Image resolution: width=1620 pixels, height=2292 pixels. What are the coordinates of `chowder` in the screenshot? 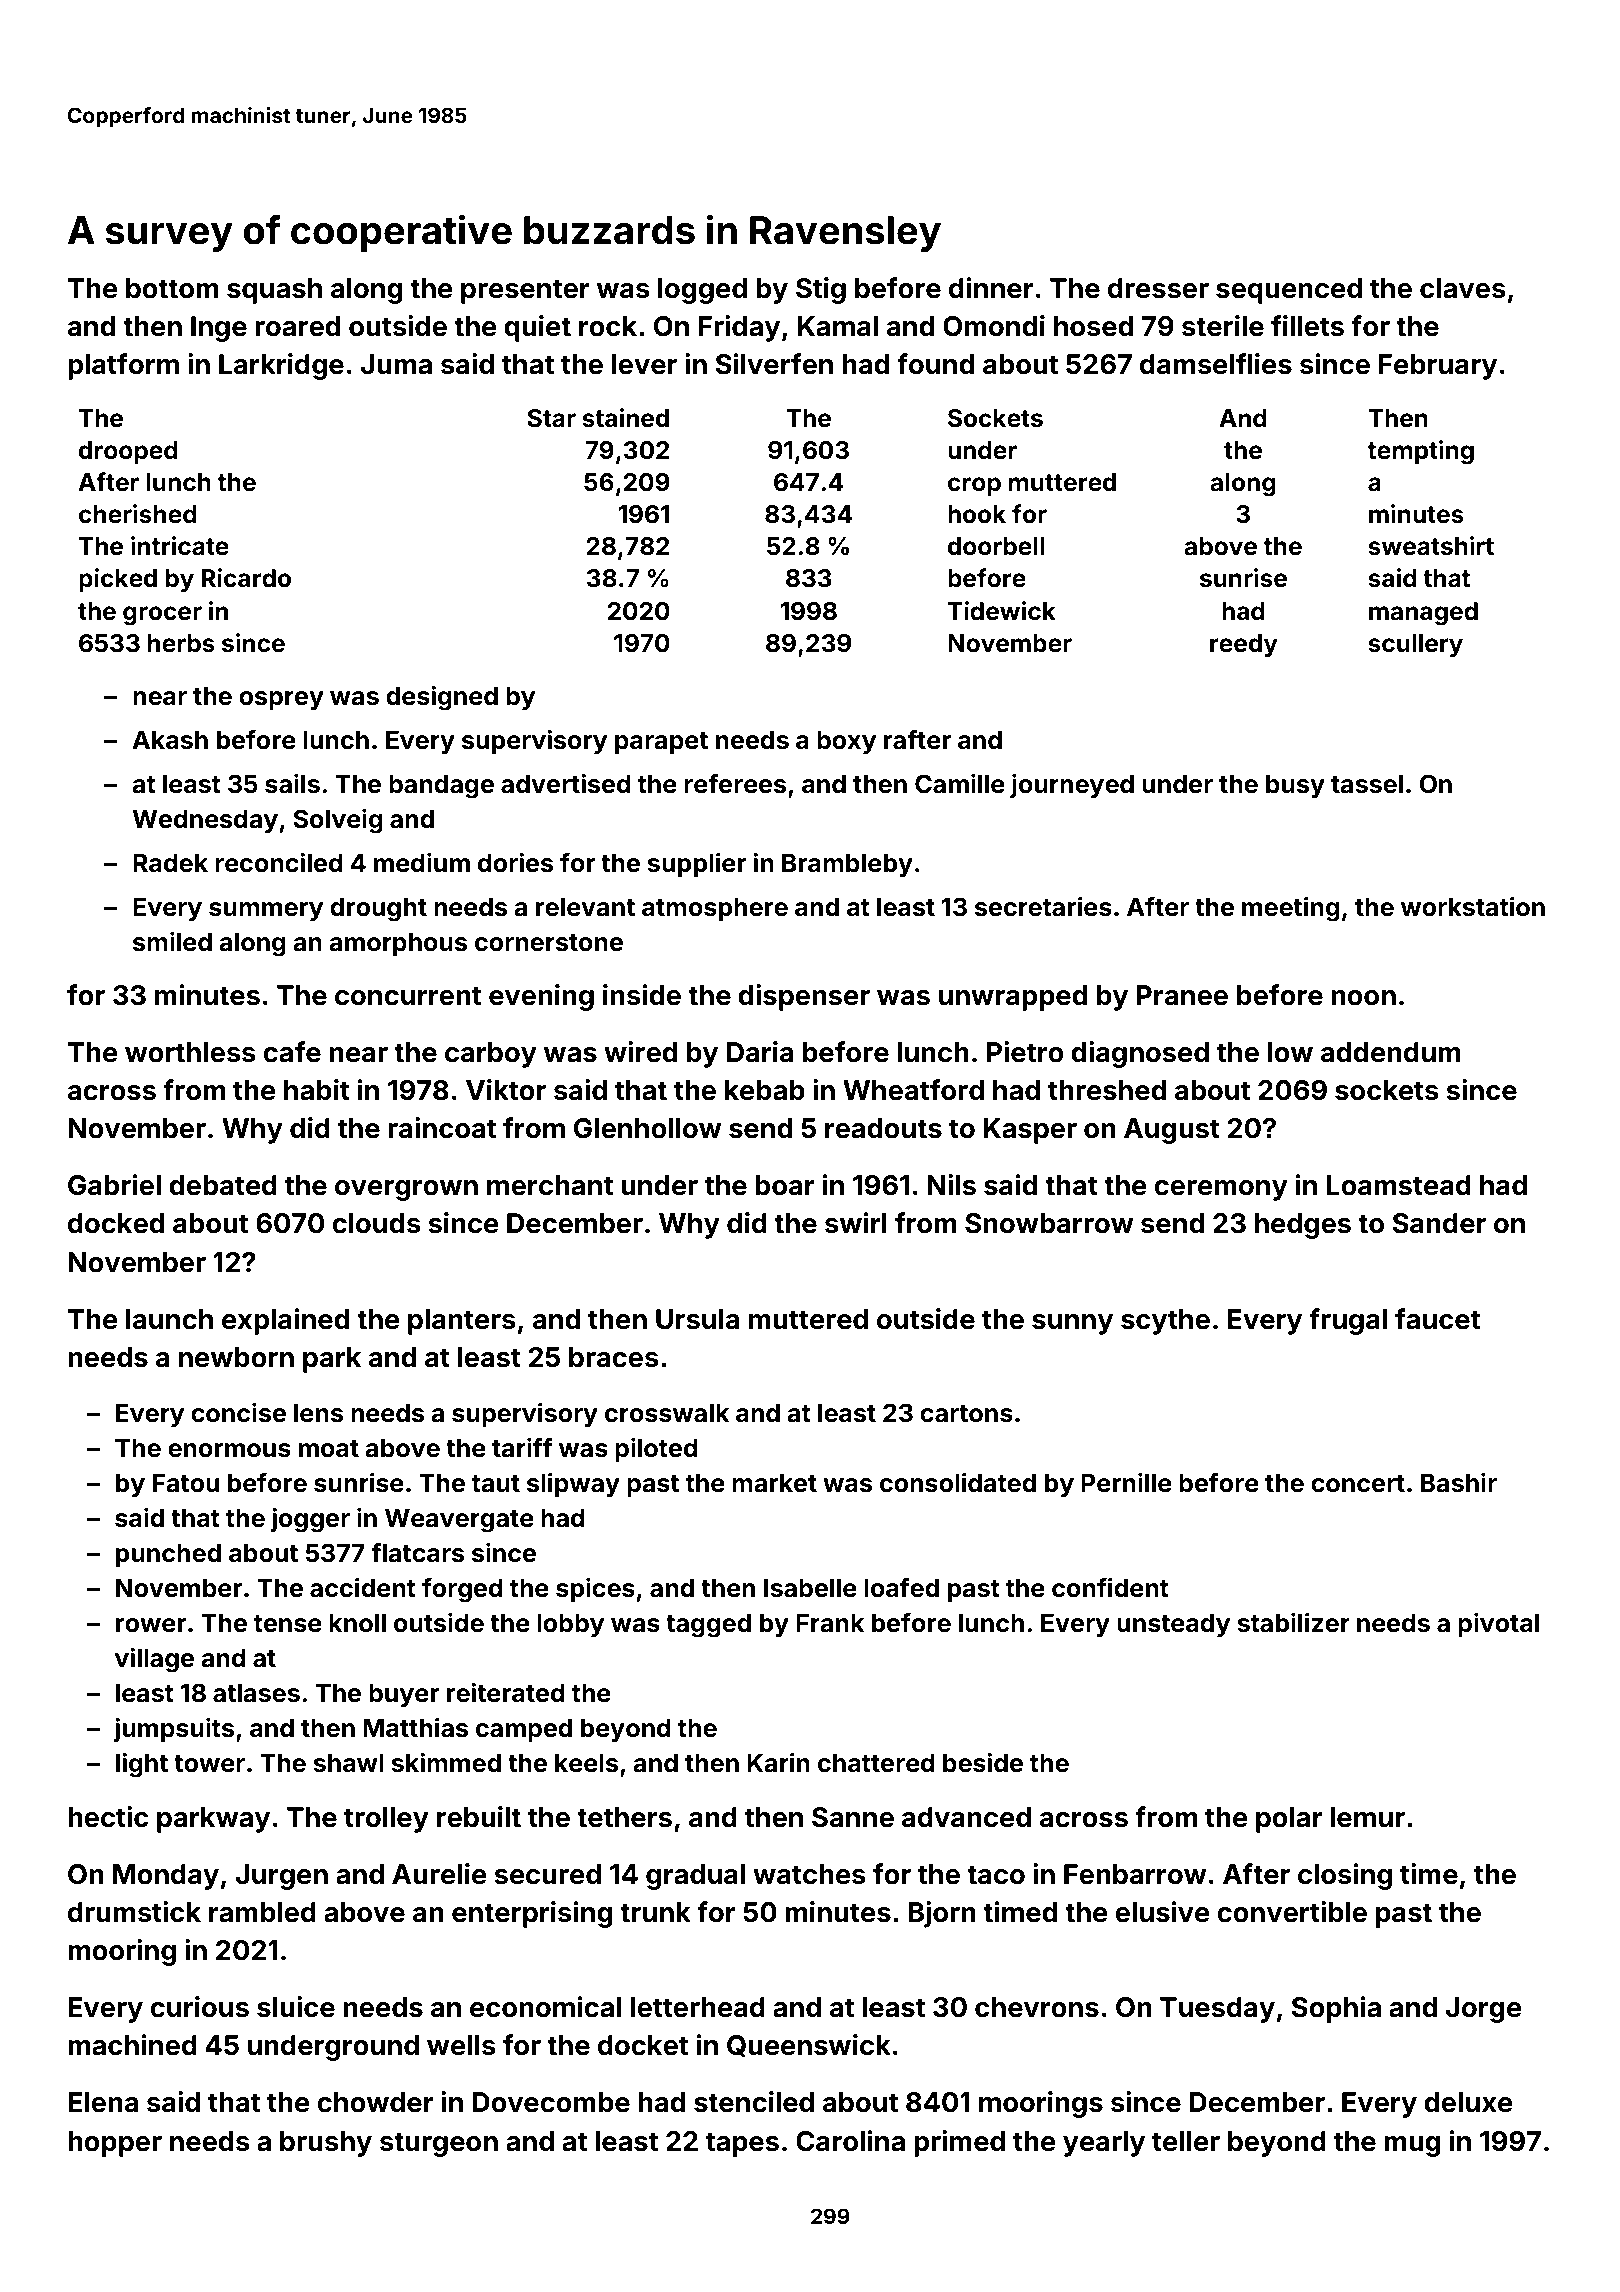 It's located at (375, 2102).
